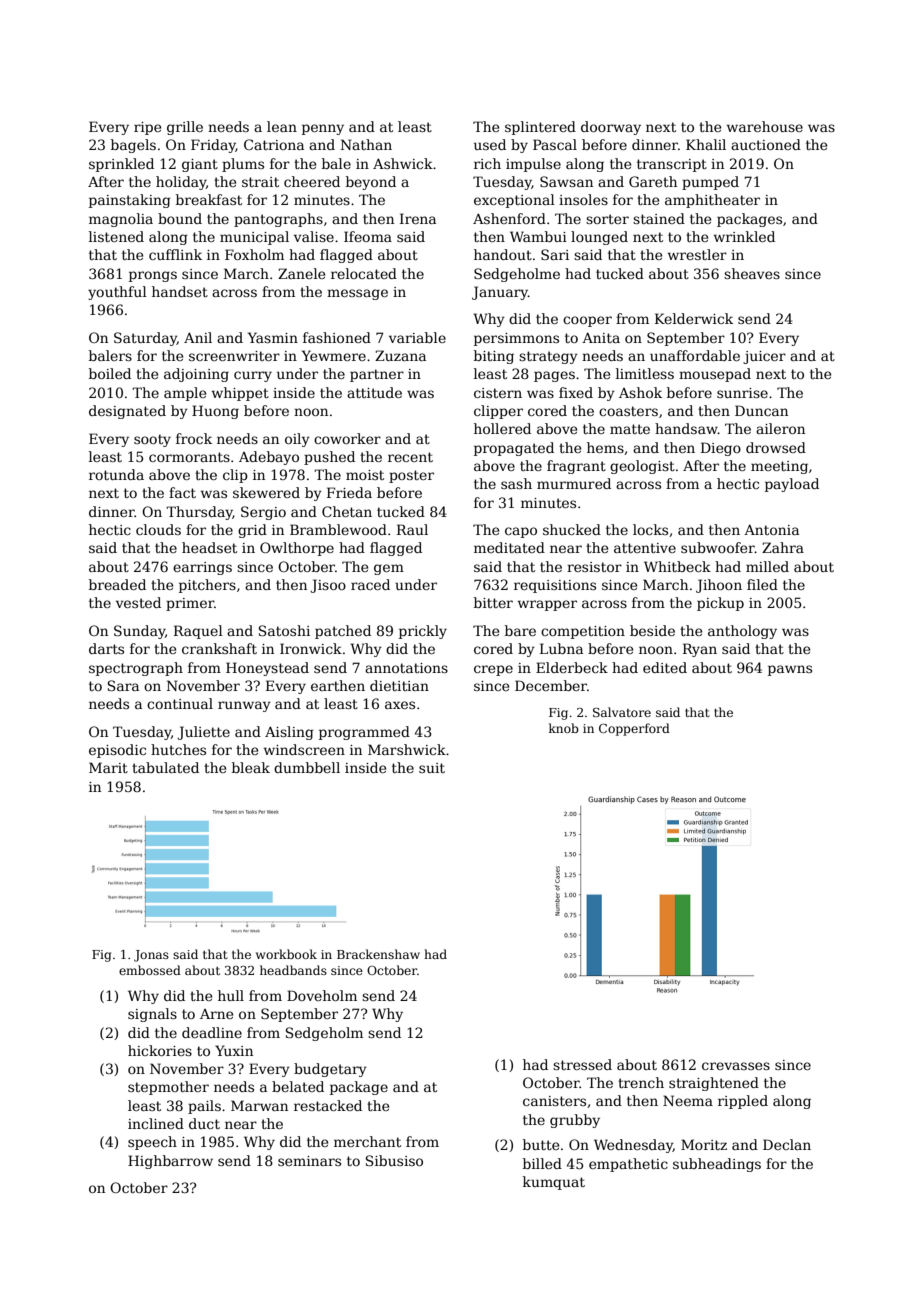 The image size is (924, 1308). What do you see at coordinates (736, 1066) in the image?
I see `crevasses` at bounding box center [736, 1066].
